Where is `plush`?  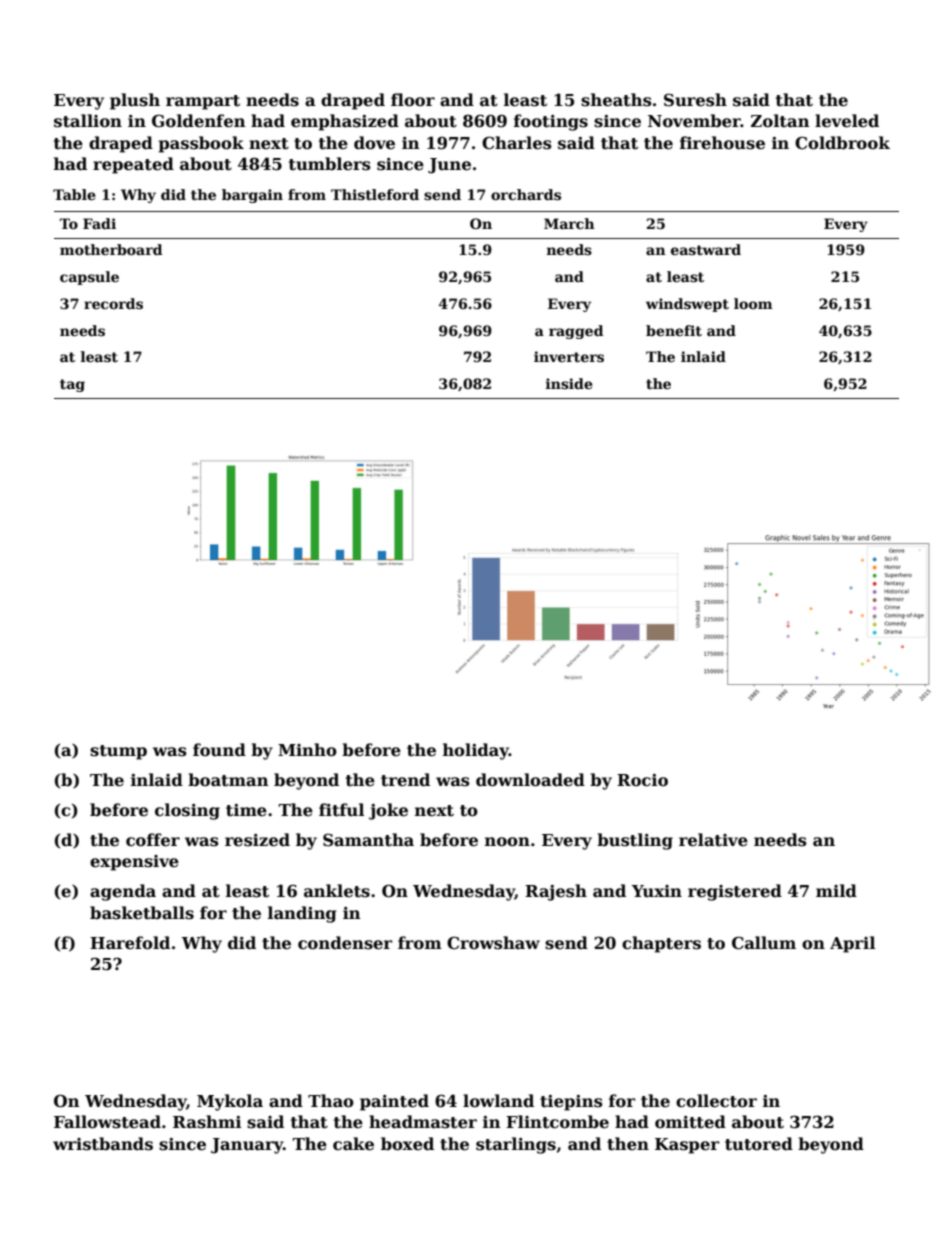 plush is located at coordinates (135, 101).
